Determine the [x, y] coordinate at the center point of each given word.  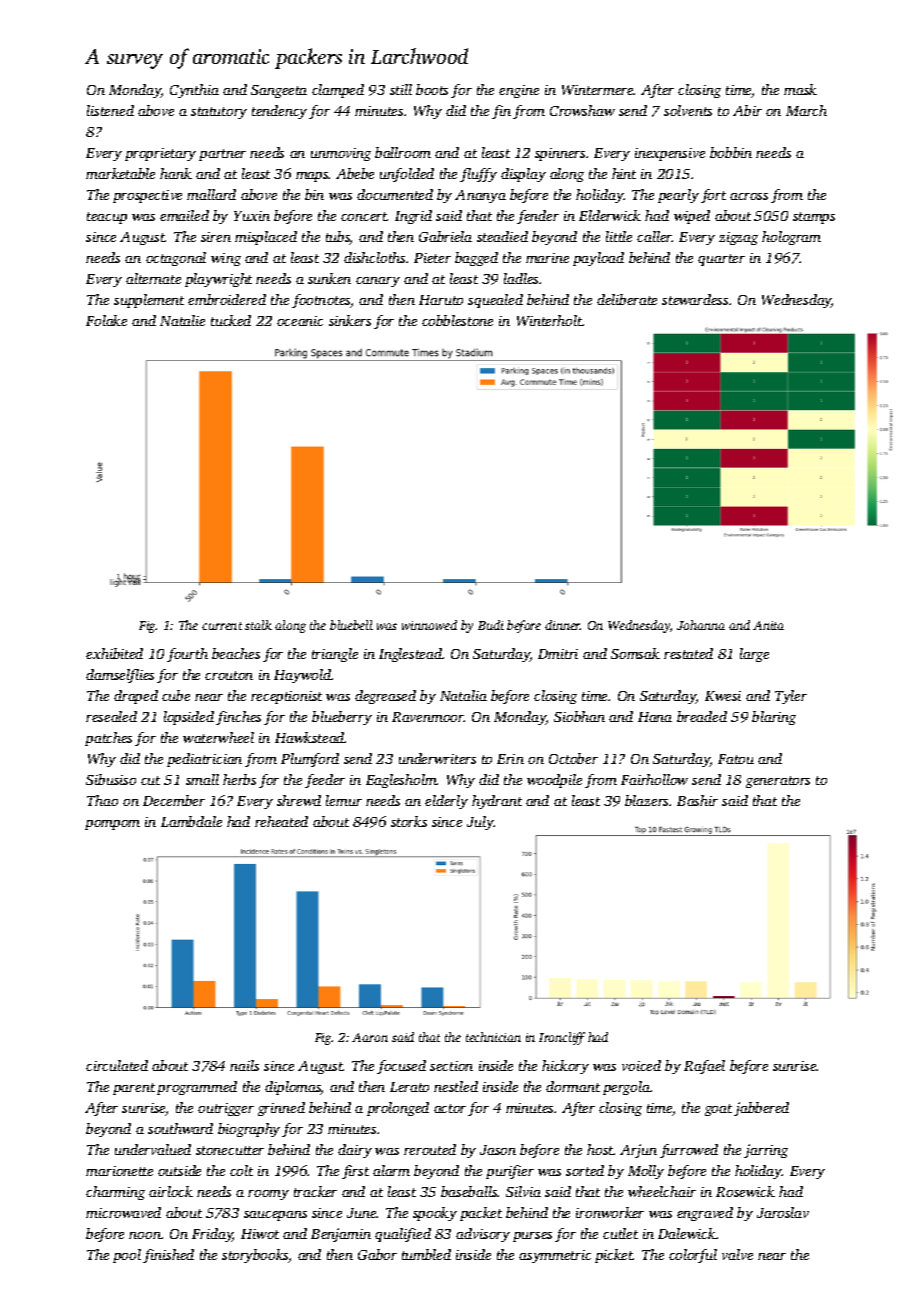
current [222, 626]
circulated [117, 1065]
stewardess [695, 299]
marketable [120, 173]
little [619, 236]
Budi [491, 625]
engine [519, 91]
